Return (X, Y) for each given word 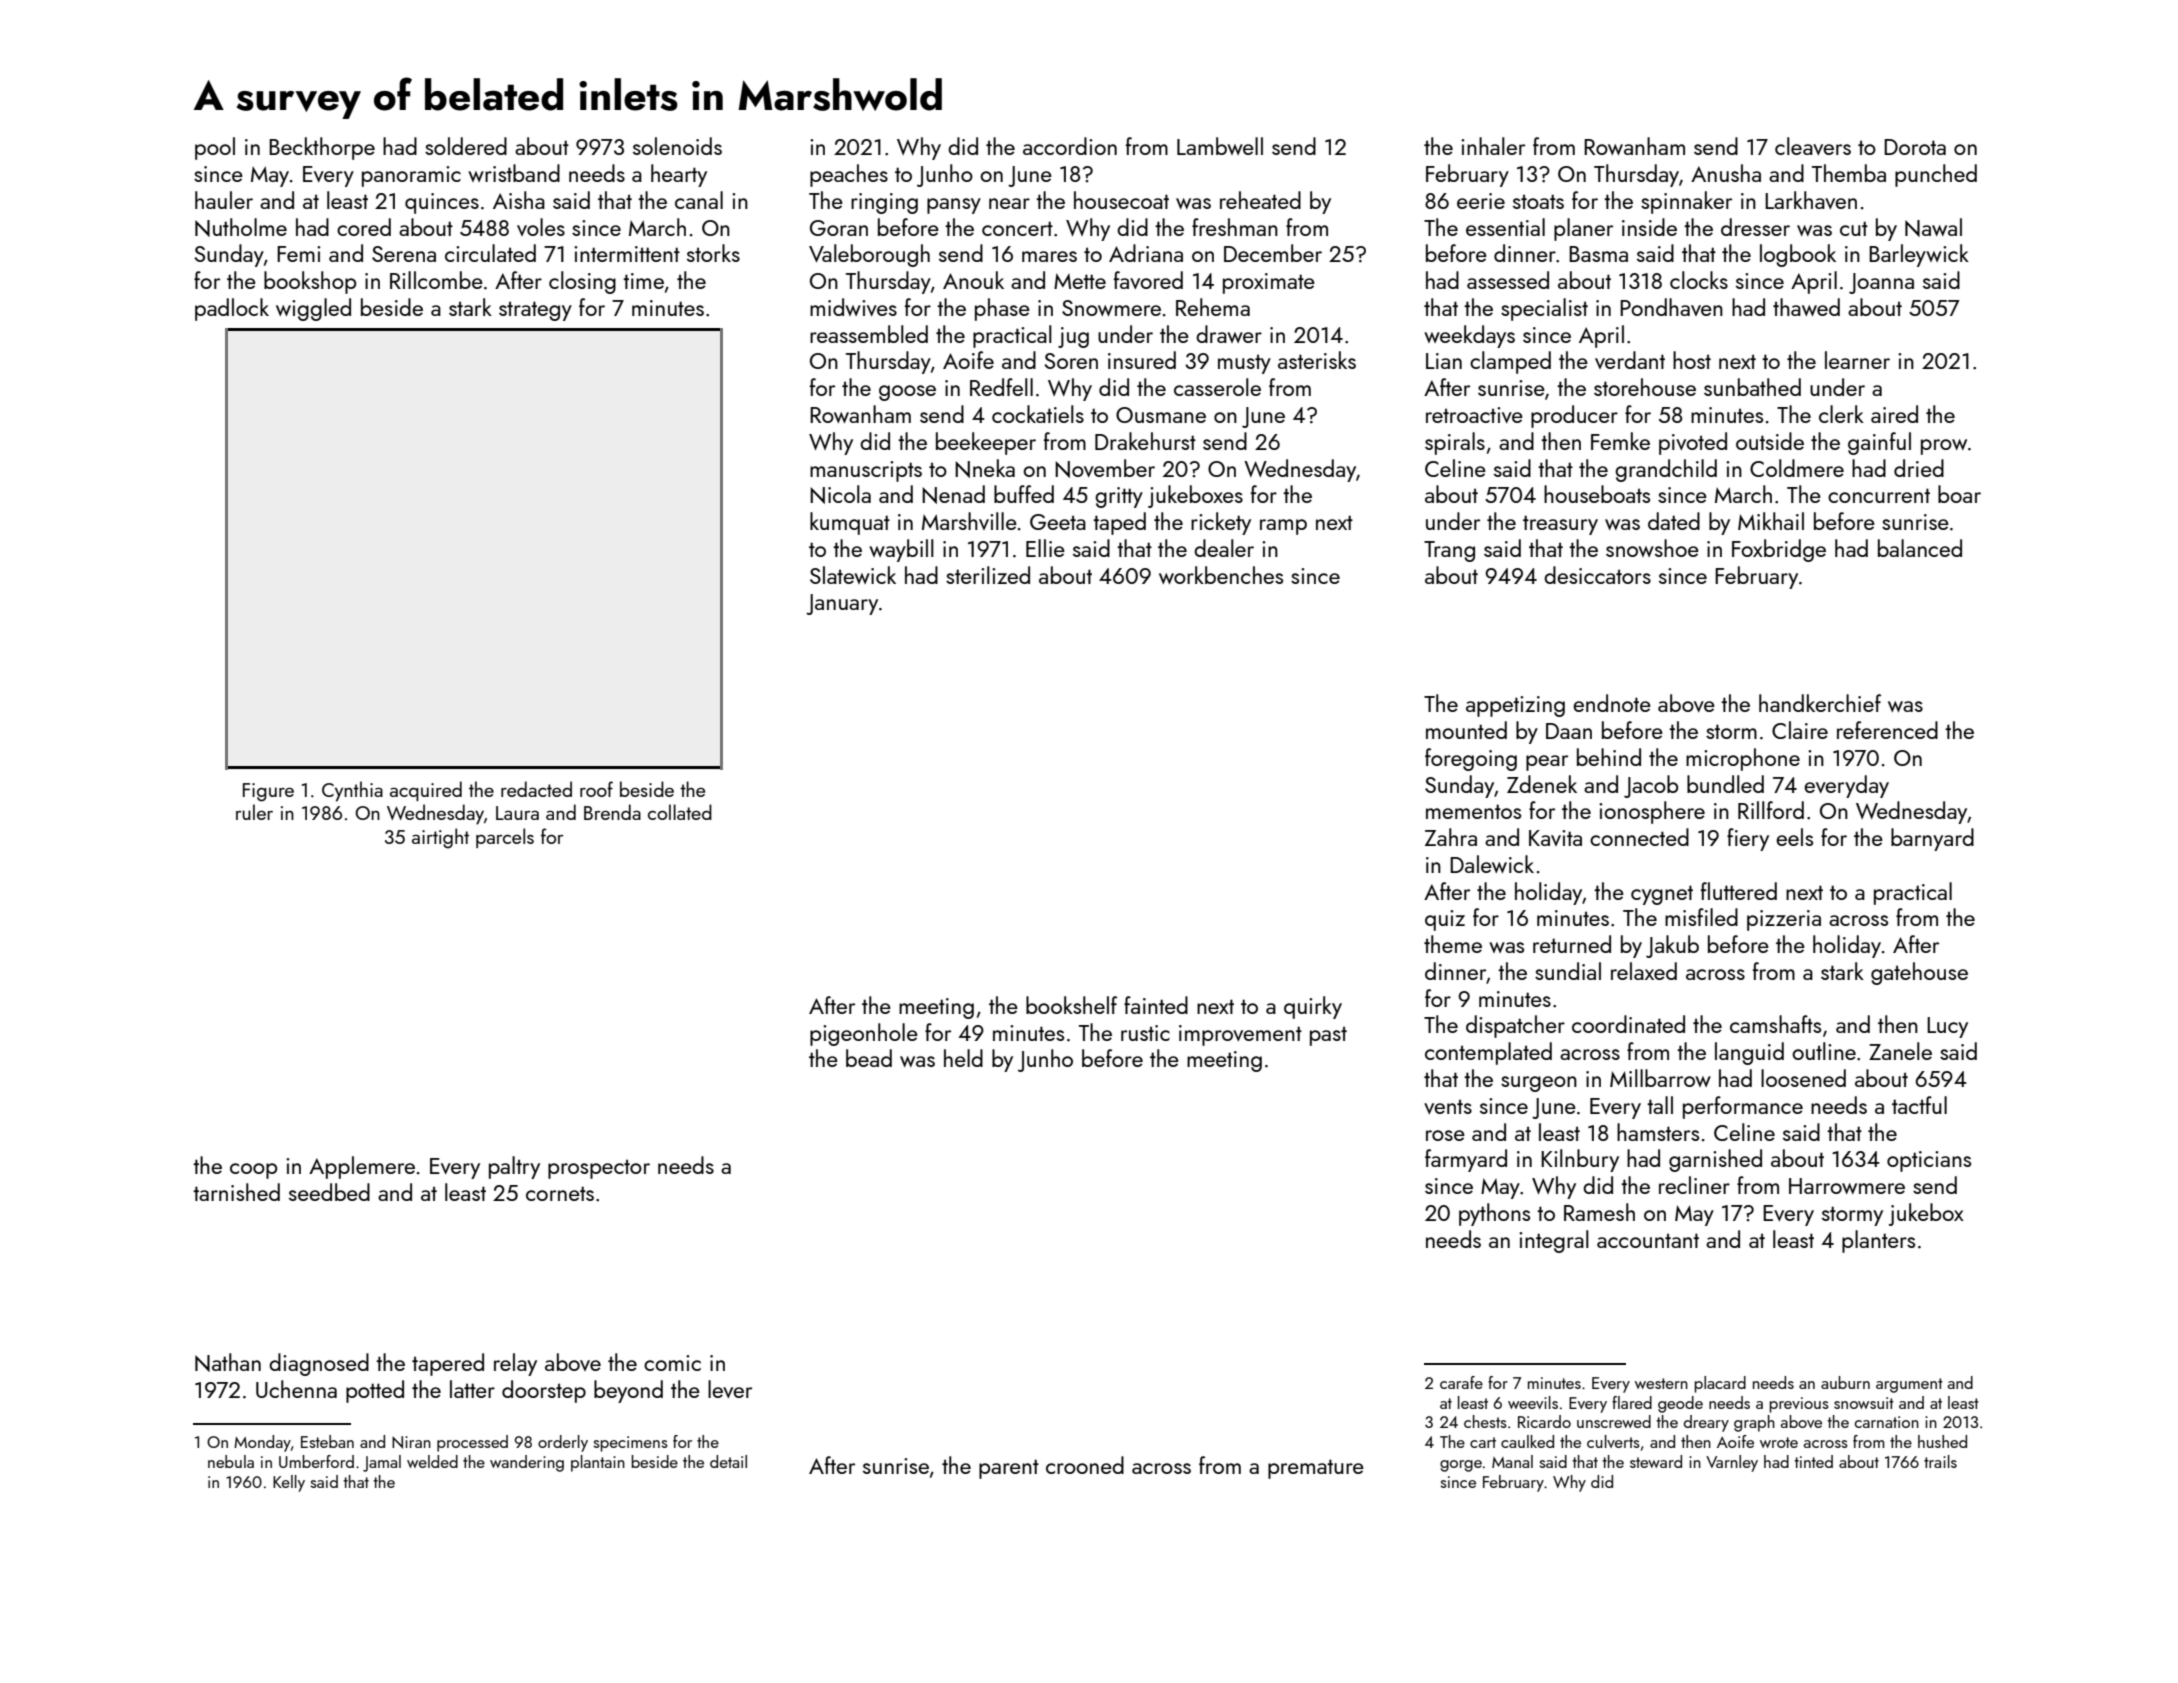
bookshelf (1071, 1005)
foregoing (1471, 759)
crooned (1085, 1465)
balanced (1920, 548)
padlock (232, 309)
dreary (1706, 1423)
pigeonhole (864, 1034)
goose (907, 393)
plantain (598, 1463)
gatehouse (1919, 973)
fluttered (1739, 891)
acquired (426, 791)
